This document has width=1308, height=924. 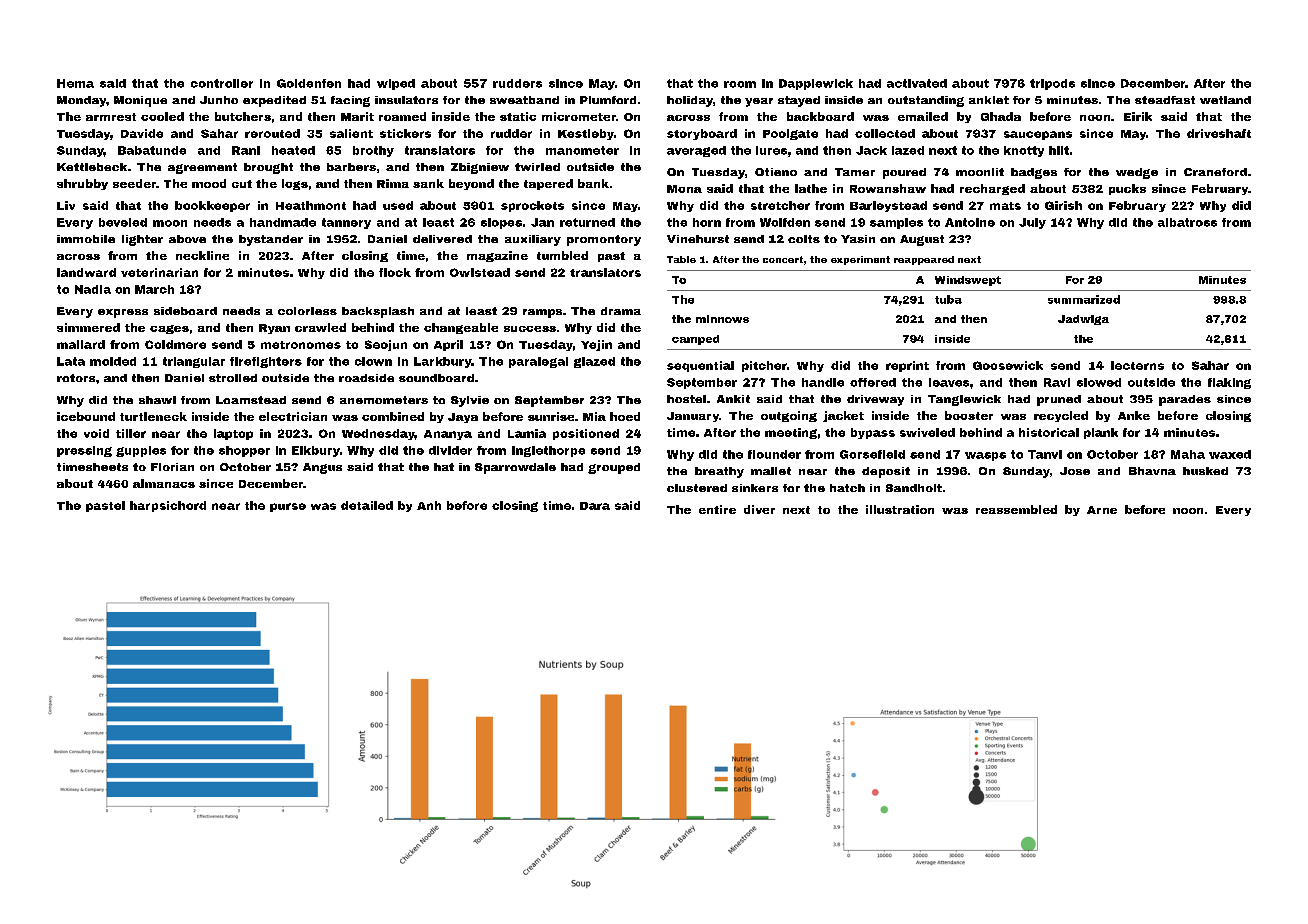 I want to click on activated, so click(x=917, y=83).
